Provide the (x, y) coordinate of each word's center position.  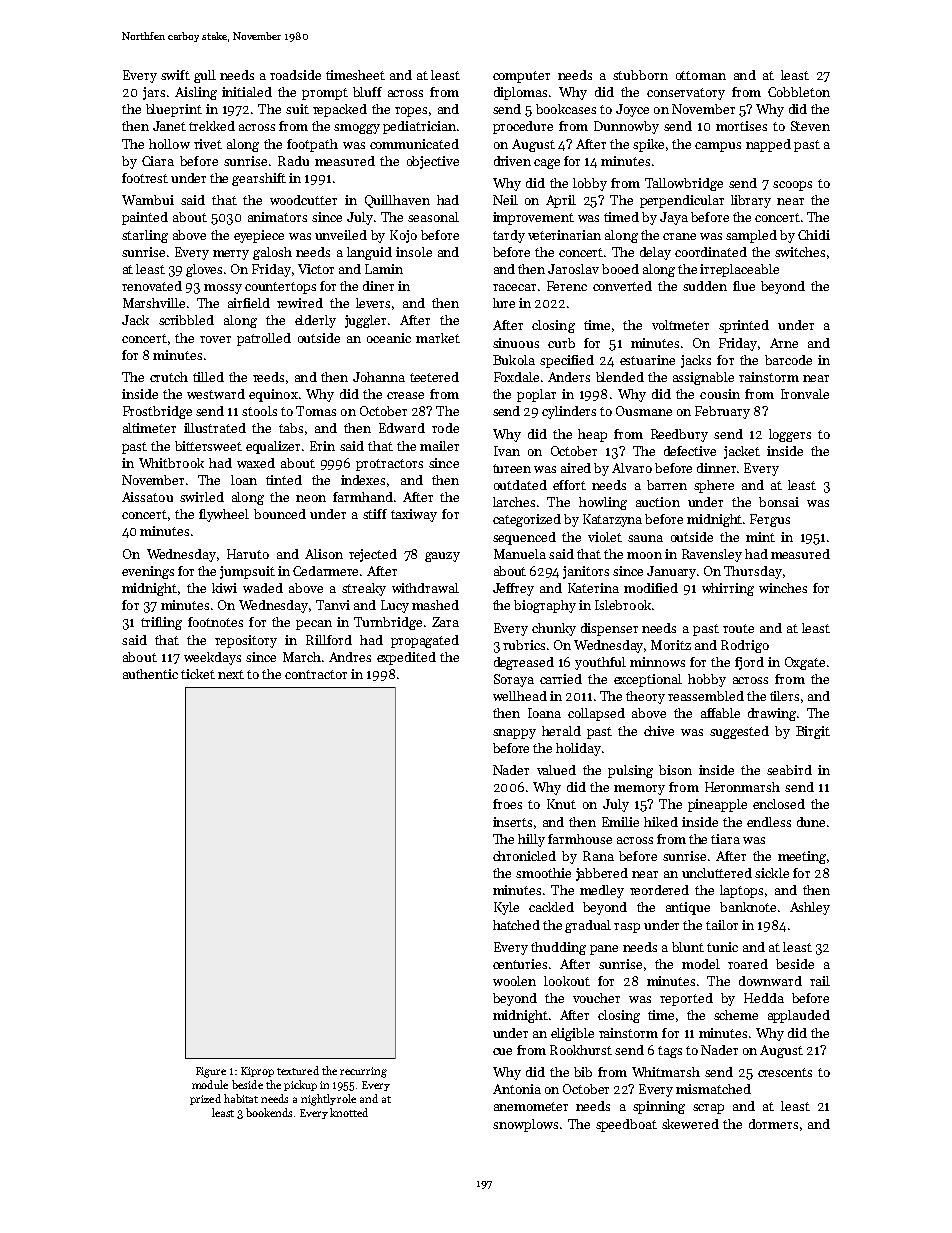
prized (205, 1099)
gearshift (259, 179)
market (438, 338)
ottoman (701, 75)
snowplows (525, 1125)
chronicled (524, 856)
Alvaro (632, 468)
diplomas (520, 93)
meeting (802, 857)
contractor (316, 674)
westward (216, 394)
